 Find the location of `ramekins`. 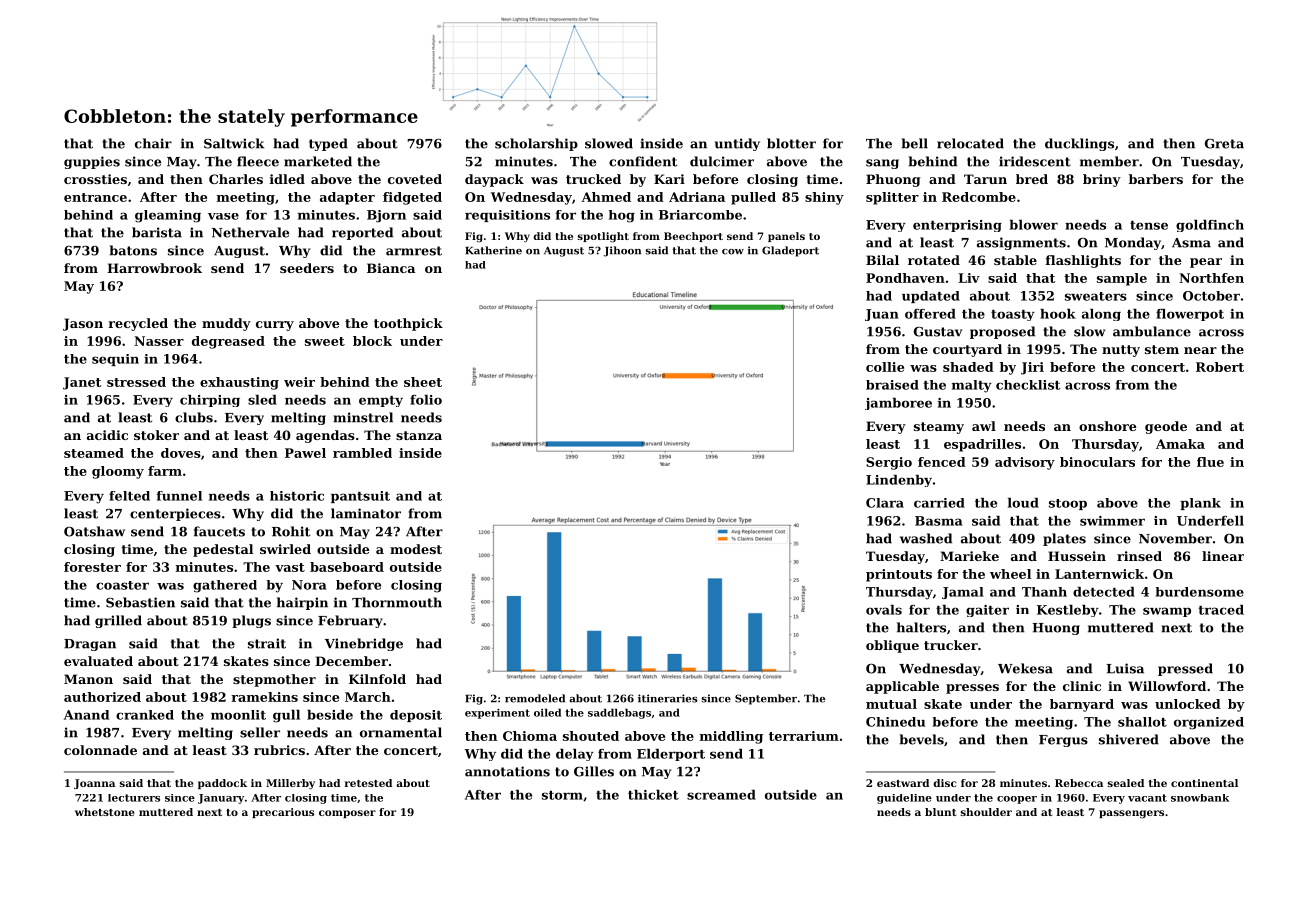

ramekins is located at coordinates (264, 697).
